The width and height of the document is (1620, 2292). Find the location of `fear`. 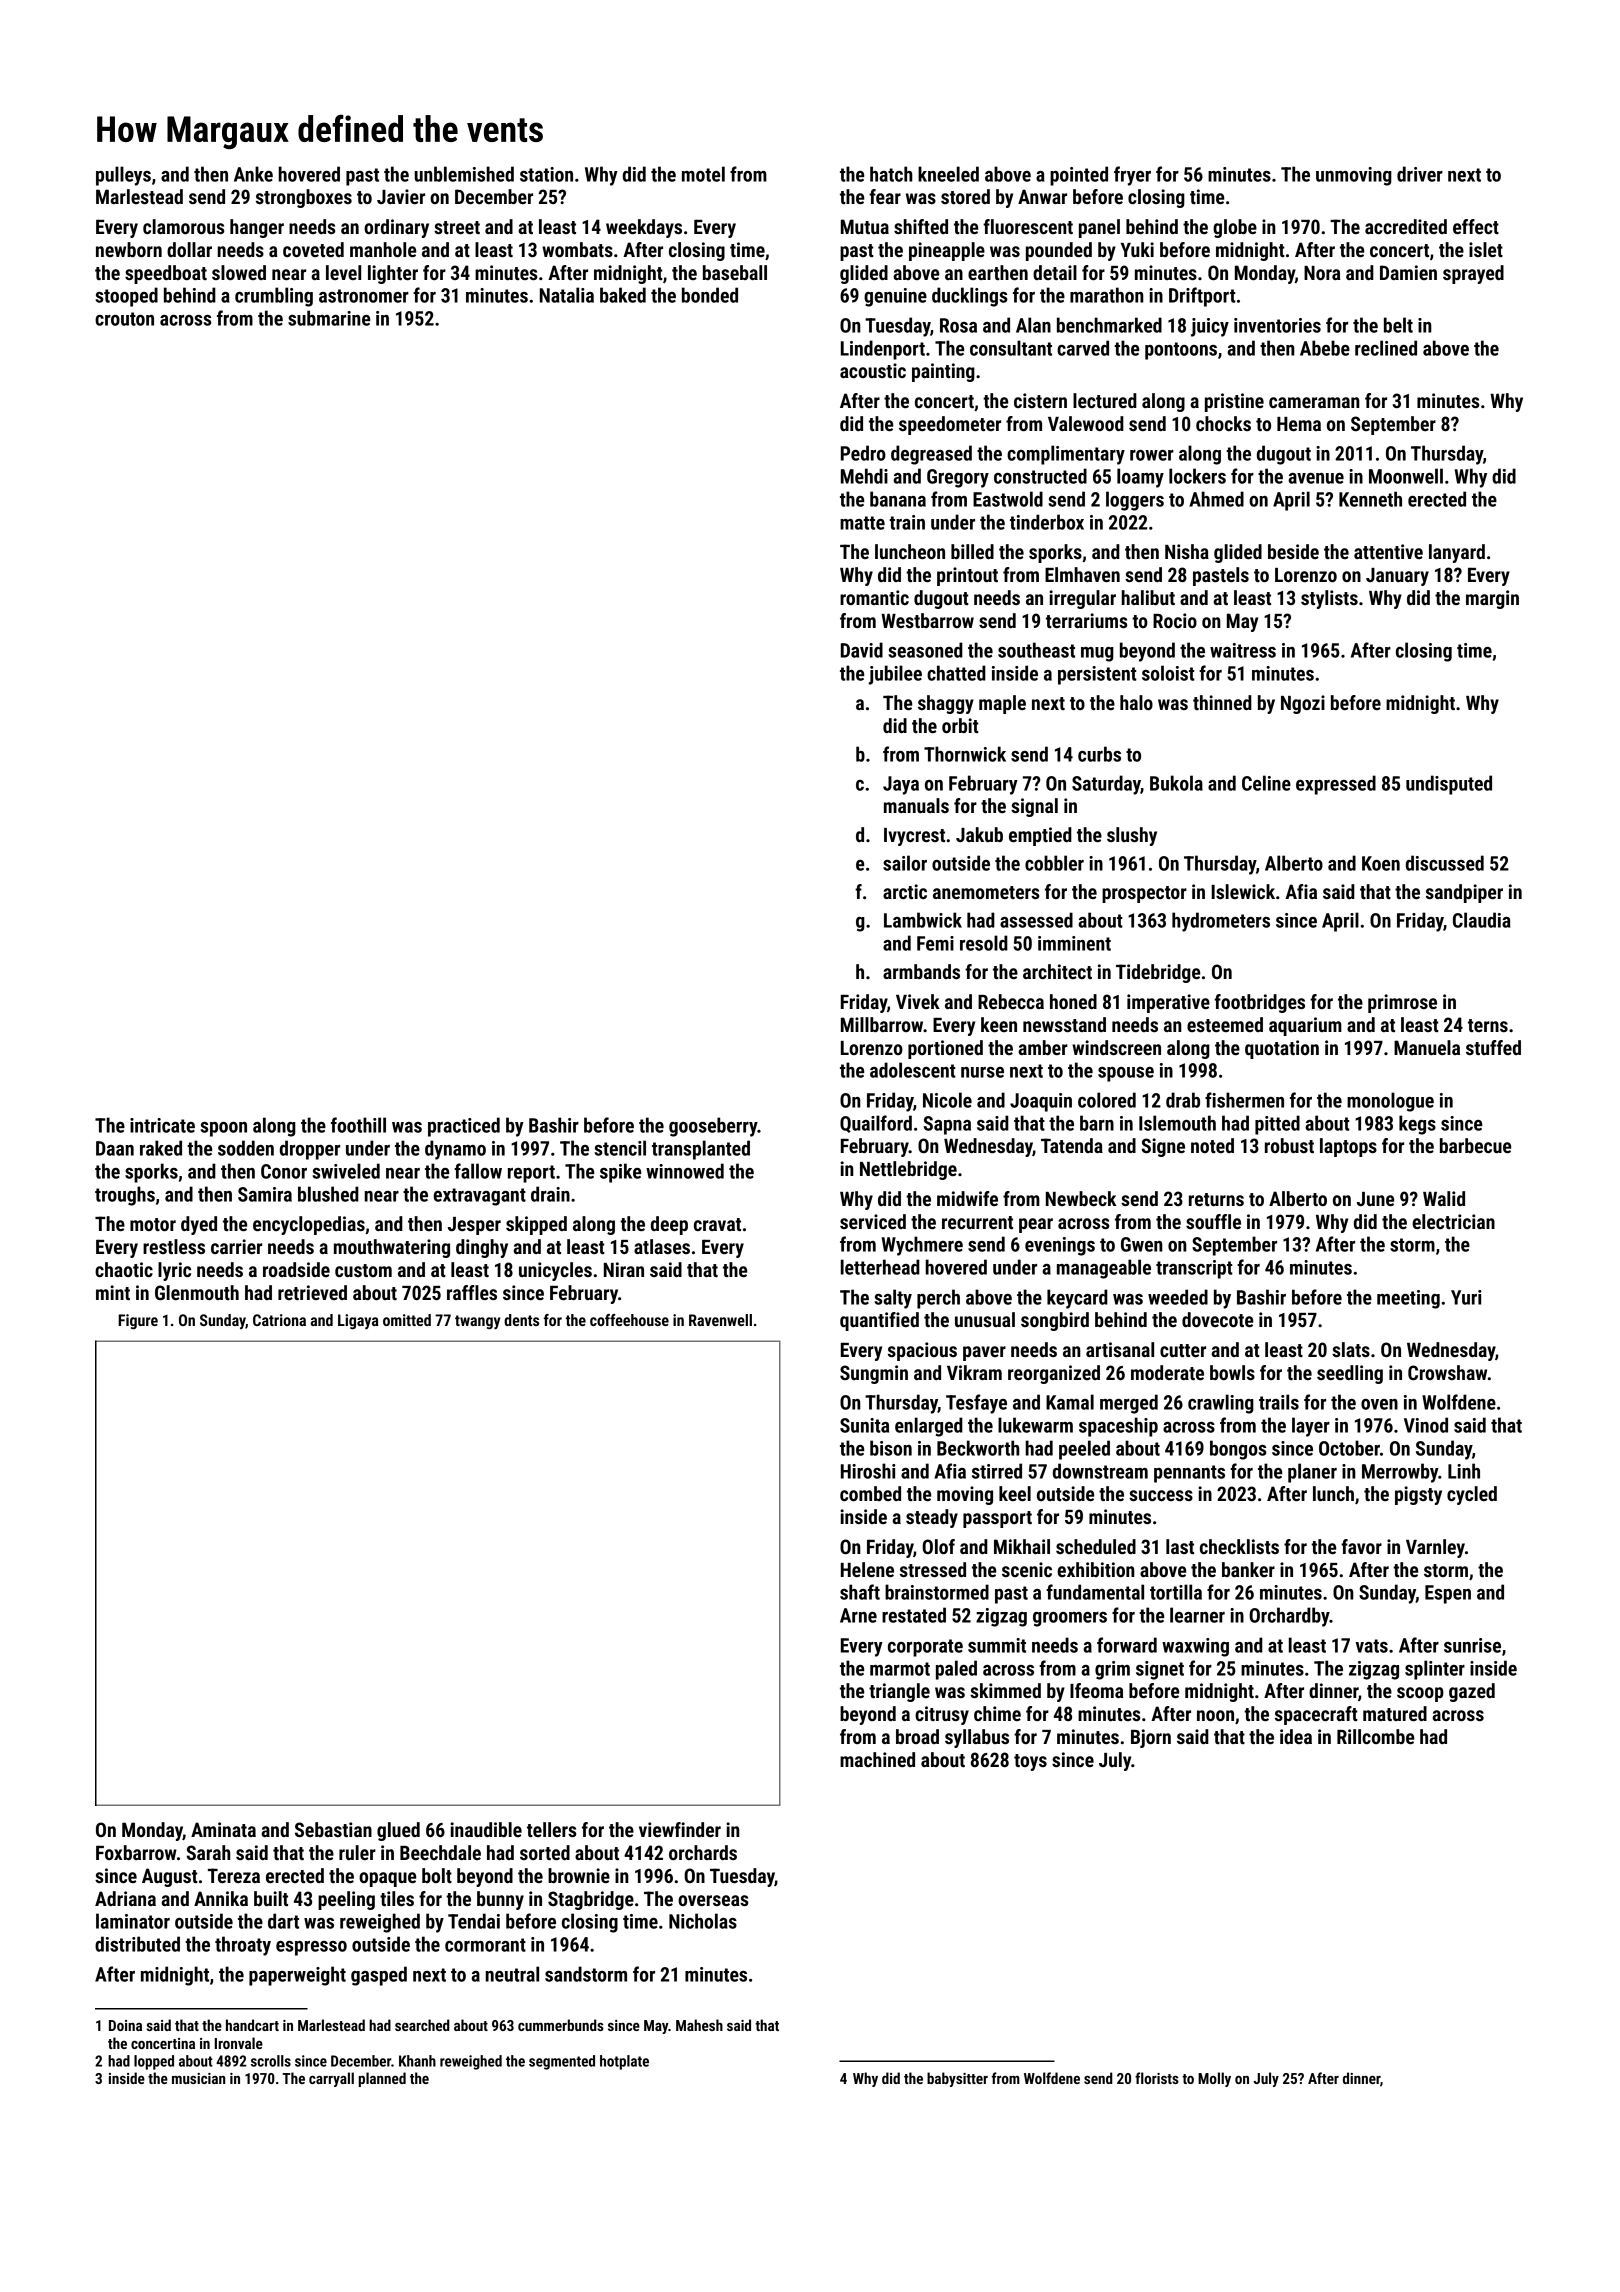

fear is located at coordinates (885, 196).
